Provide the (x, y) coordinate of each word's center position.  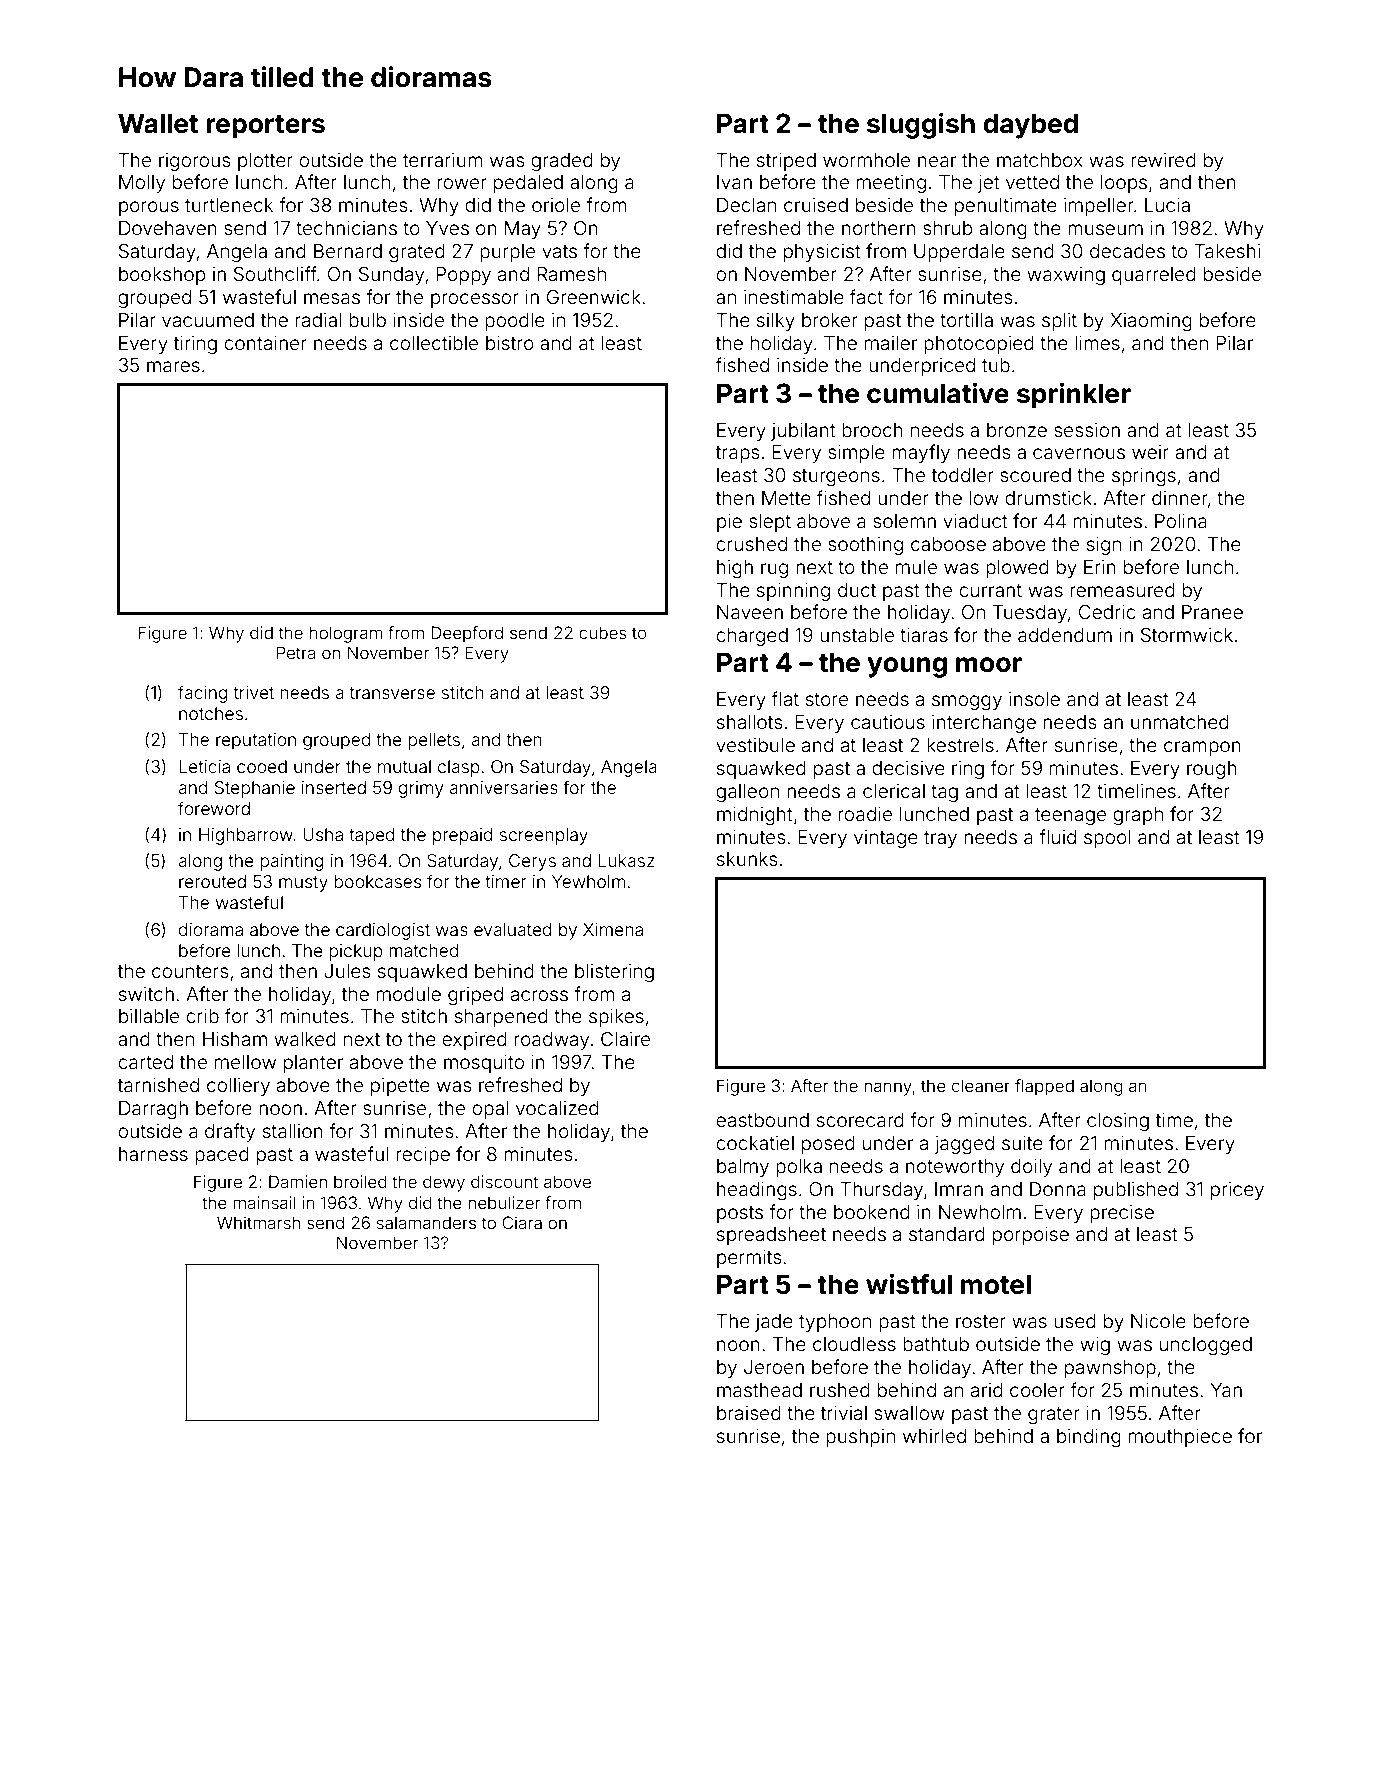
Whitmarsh (258, 1222)
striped (786, 162)
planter (313, 1064)
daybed (1030, 126)
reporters (265, 127)
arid (987, 1390)
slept (770, 523)
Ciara (522, 1222)
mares (173, 366)
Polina (1181, 521)
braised (749, 1413)
